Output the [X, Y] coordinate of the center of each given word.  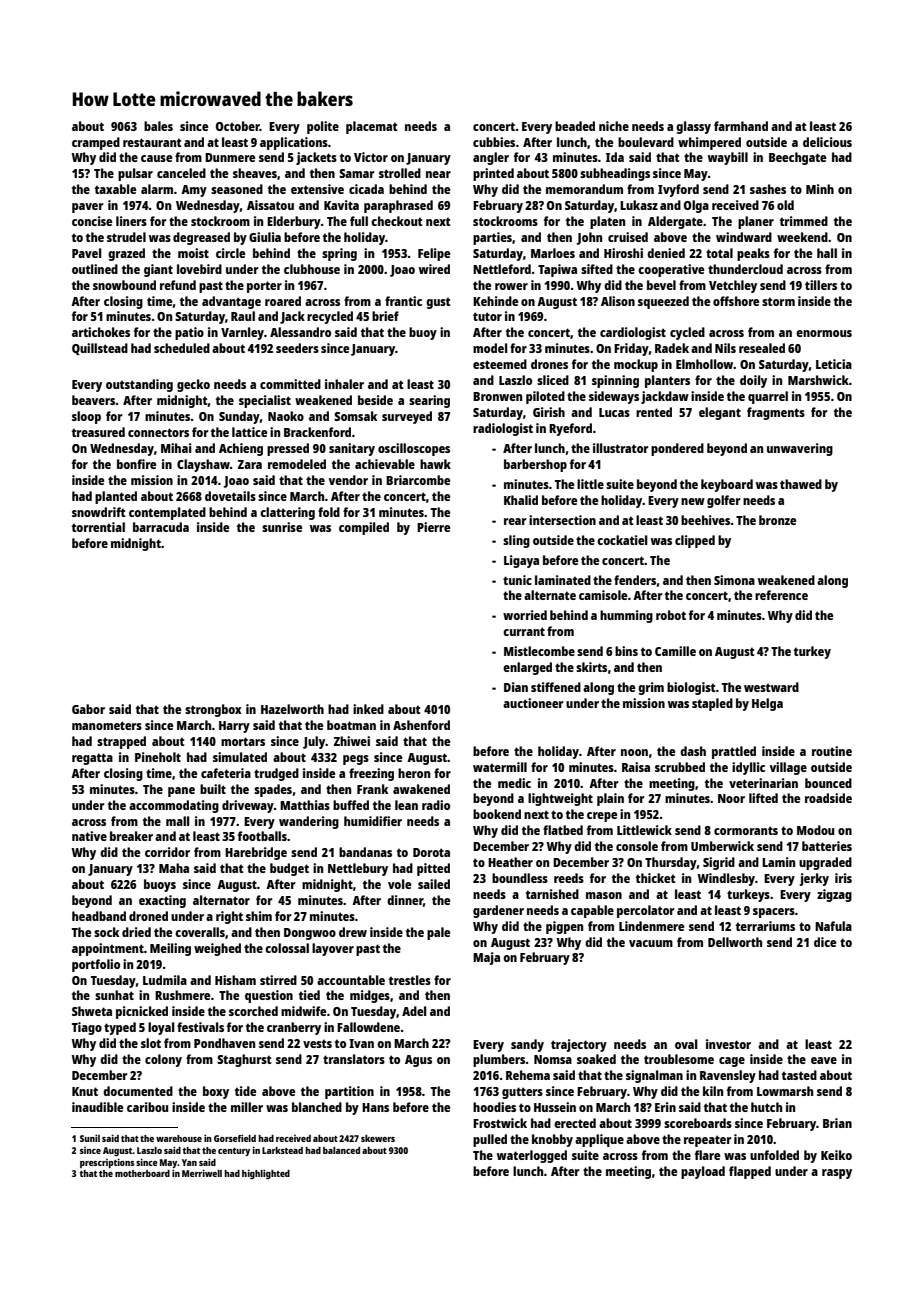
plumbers [499, 1060]
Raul [243, 316]
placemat [371, 127]
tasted [799, 1075]
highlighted [266, 1174]
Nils [725, 348]
